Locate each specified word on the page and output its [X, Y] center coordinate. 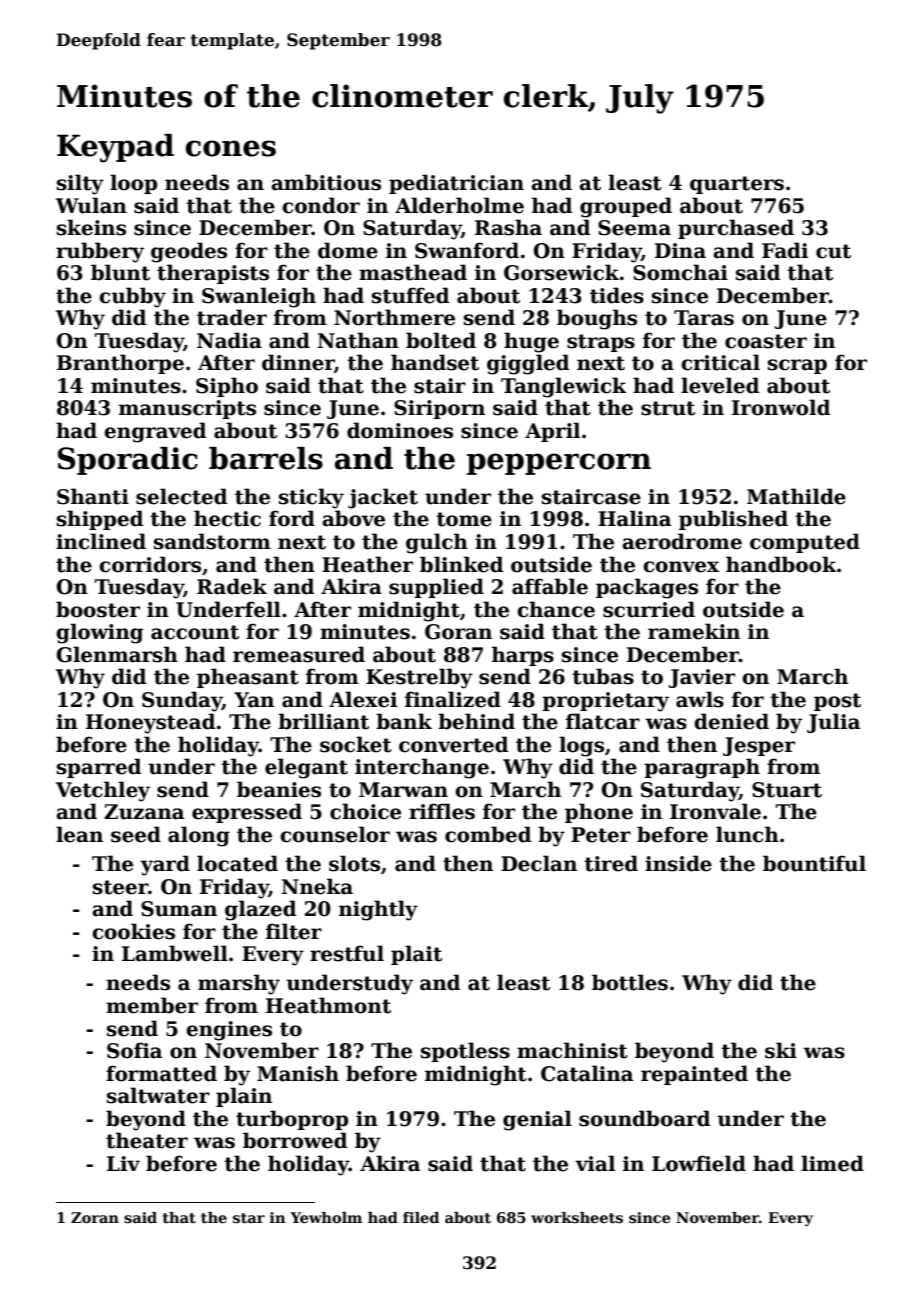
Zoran [95, 1217]
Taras [704, 318]
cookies [133, 931]
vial [595, 1163]
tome [464, 519]
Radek [232, 586]
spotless [465, 1052]
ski [781, 1050]
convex [681, 567]
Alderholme [459, 205]
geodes [189, 252]
